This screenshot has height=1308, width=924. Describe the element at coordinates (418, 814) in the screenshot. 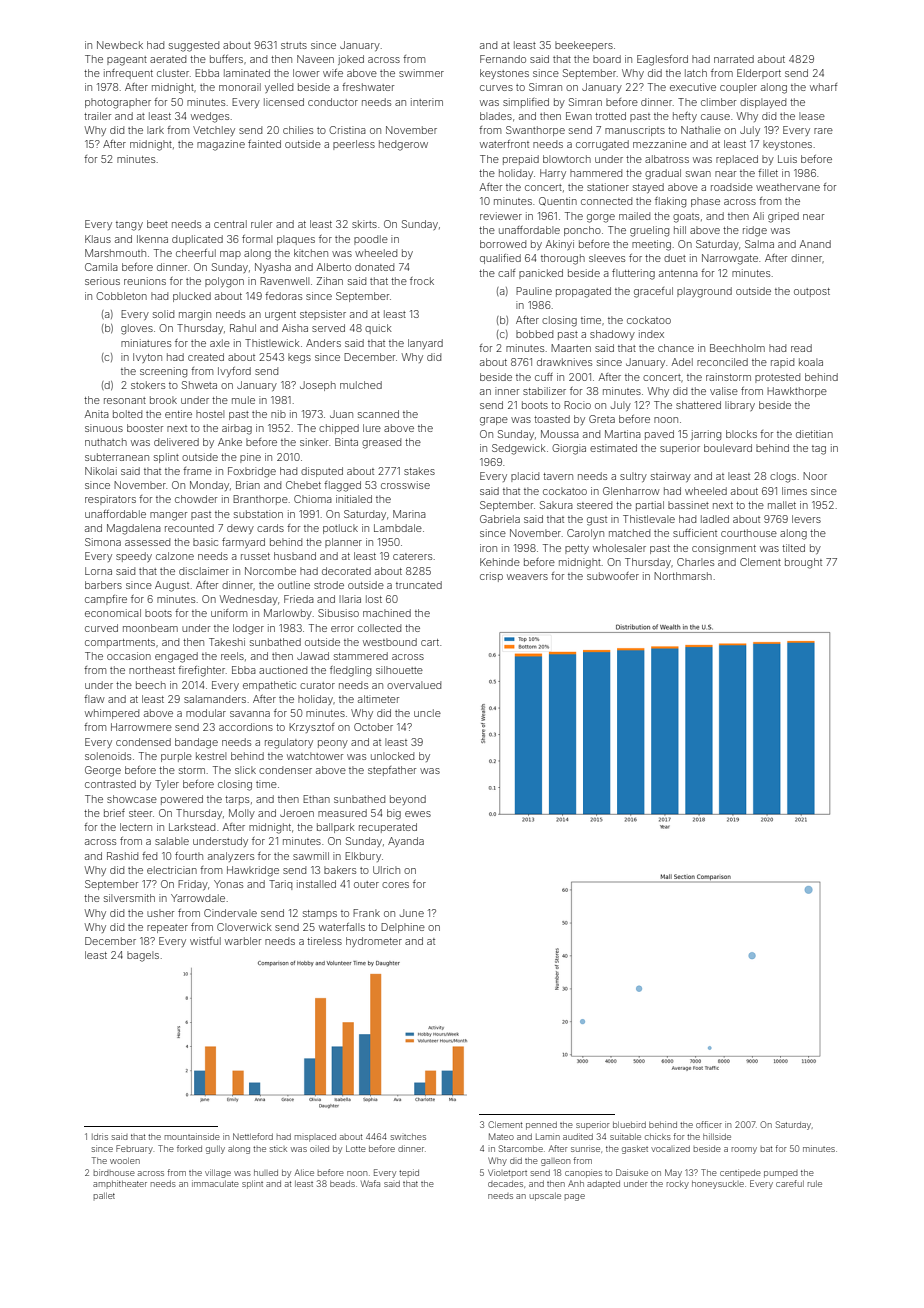

I see `ewes` at that location.
